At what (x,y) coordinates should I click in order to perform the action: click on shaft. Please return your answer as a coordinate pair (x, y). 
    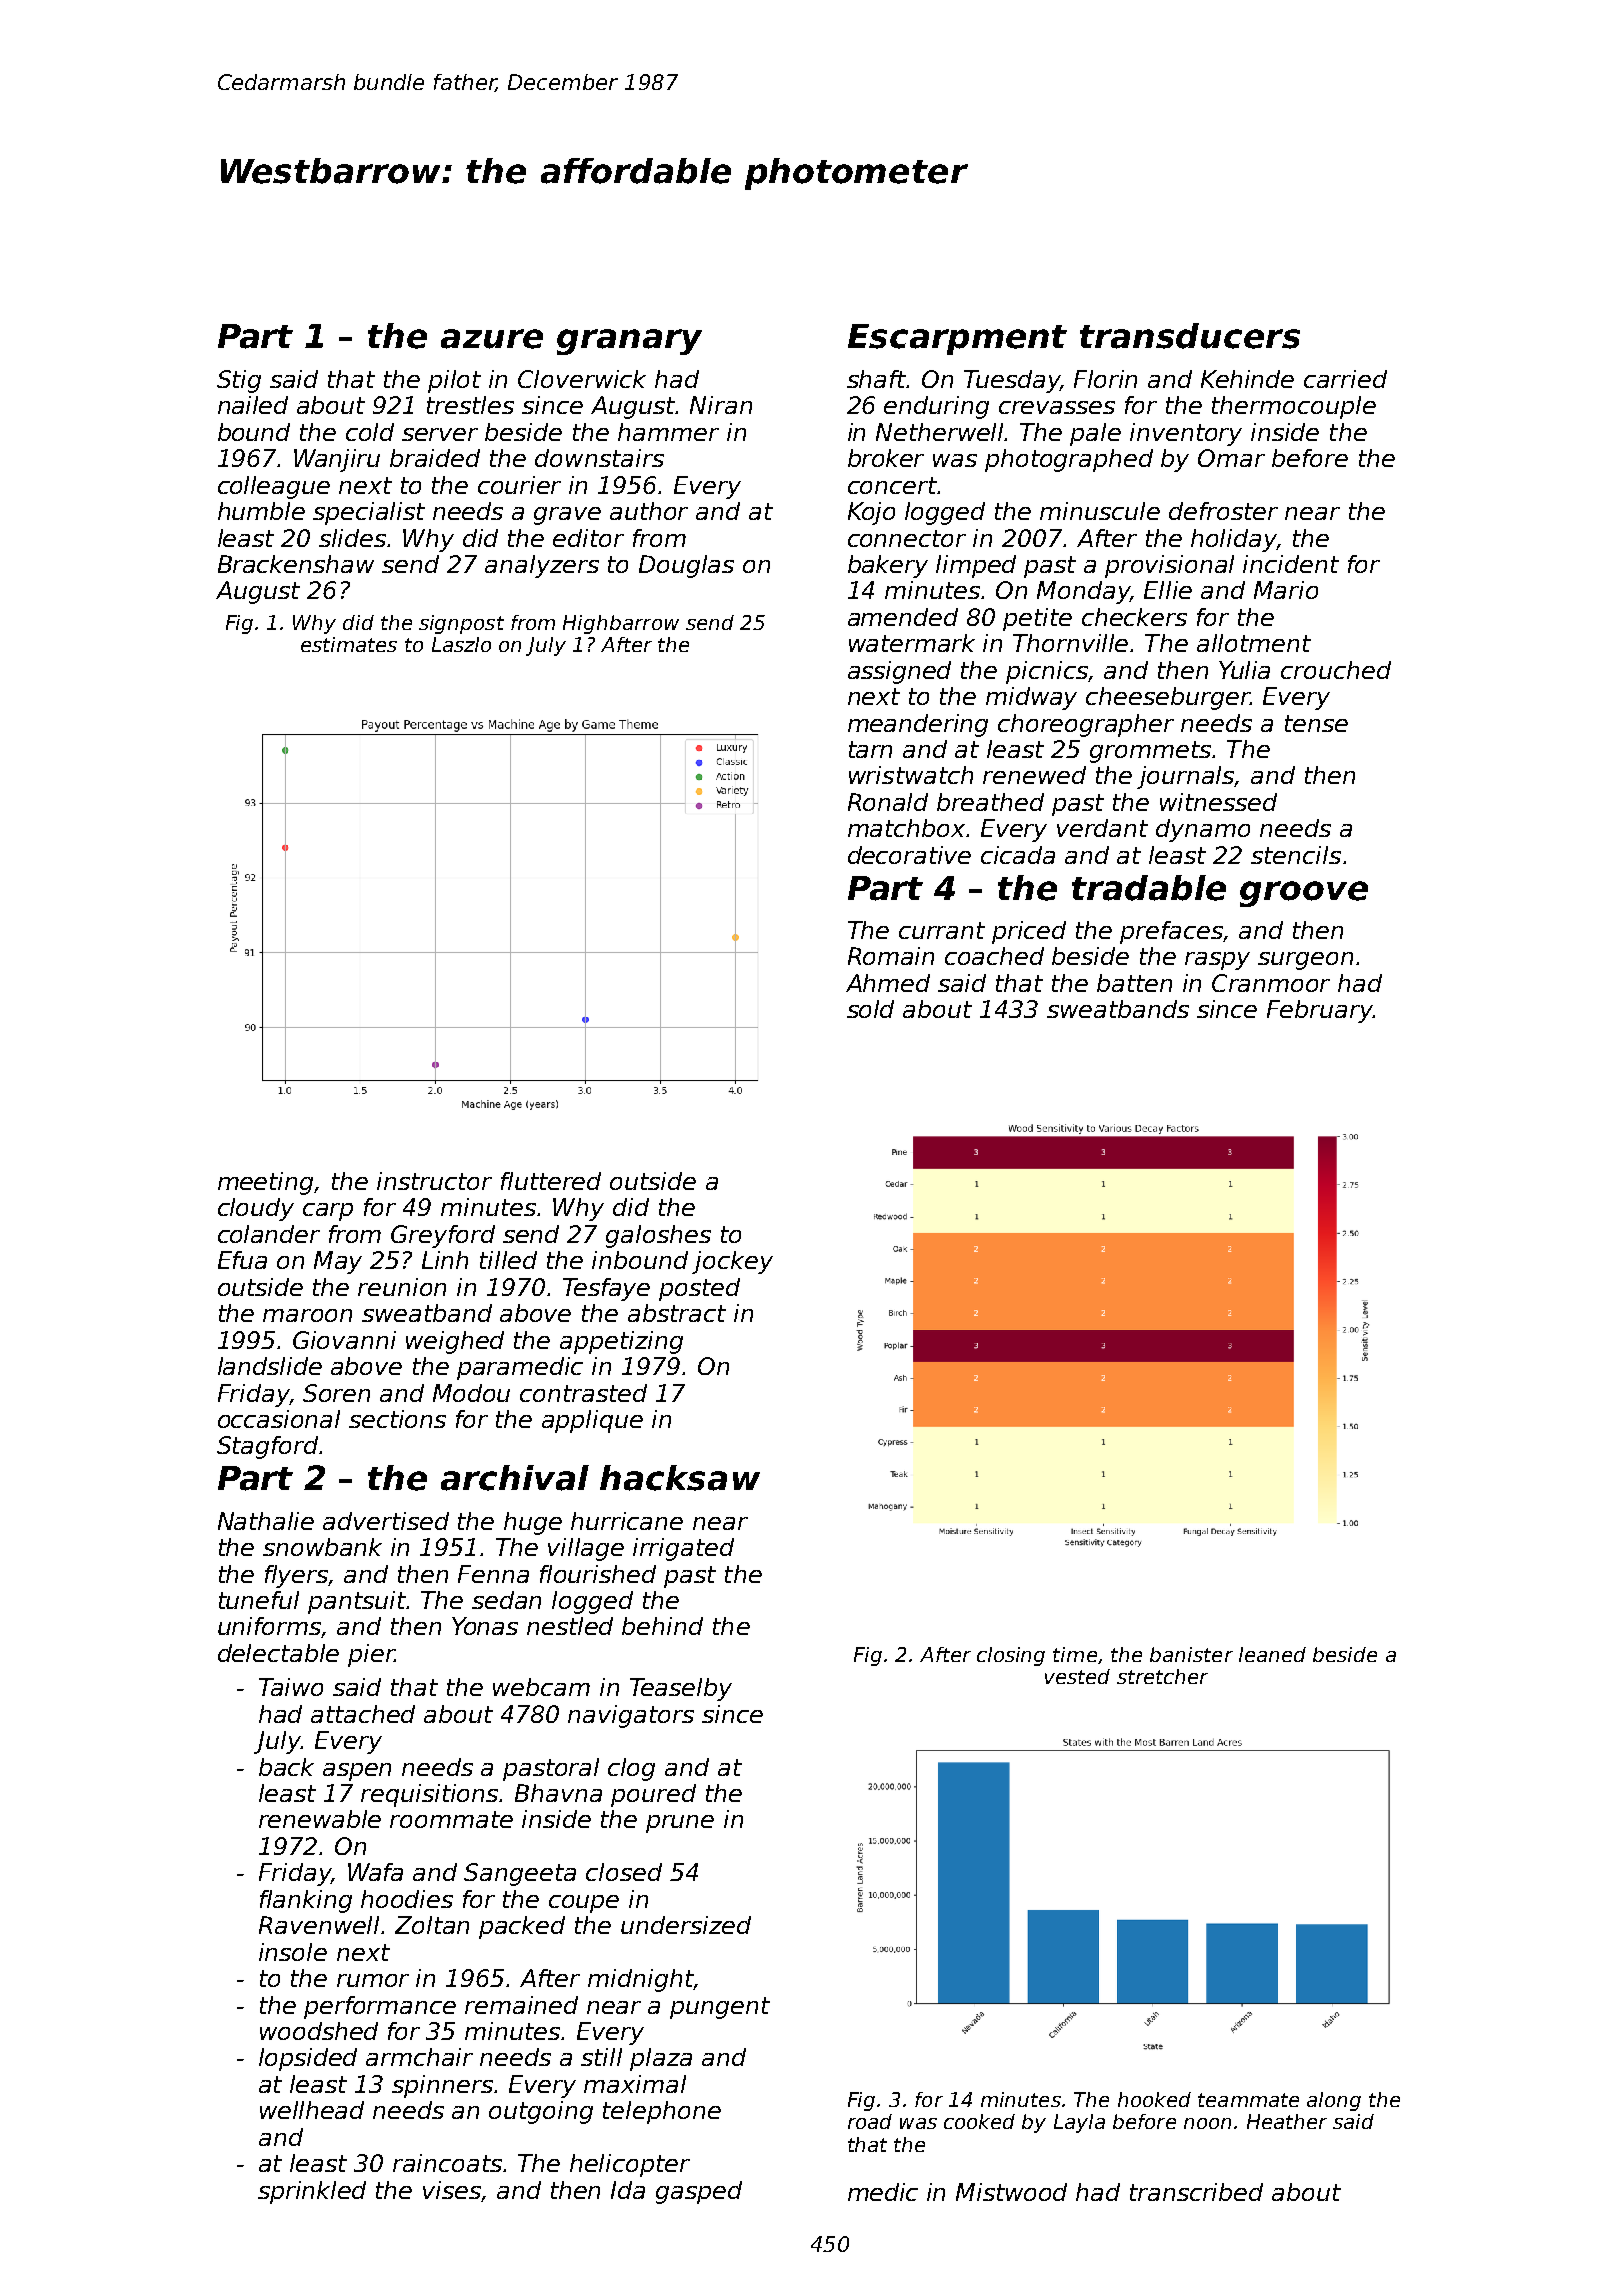
    Looking at the image, I should click on (877, 379).
